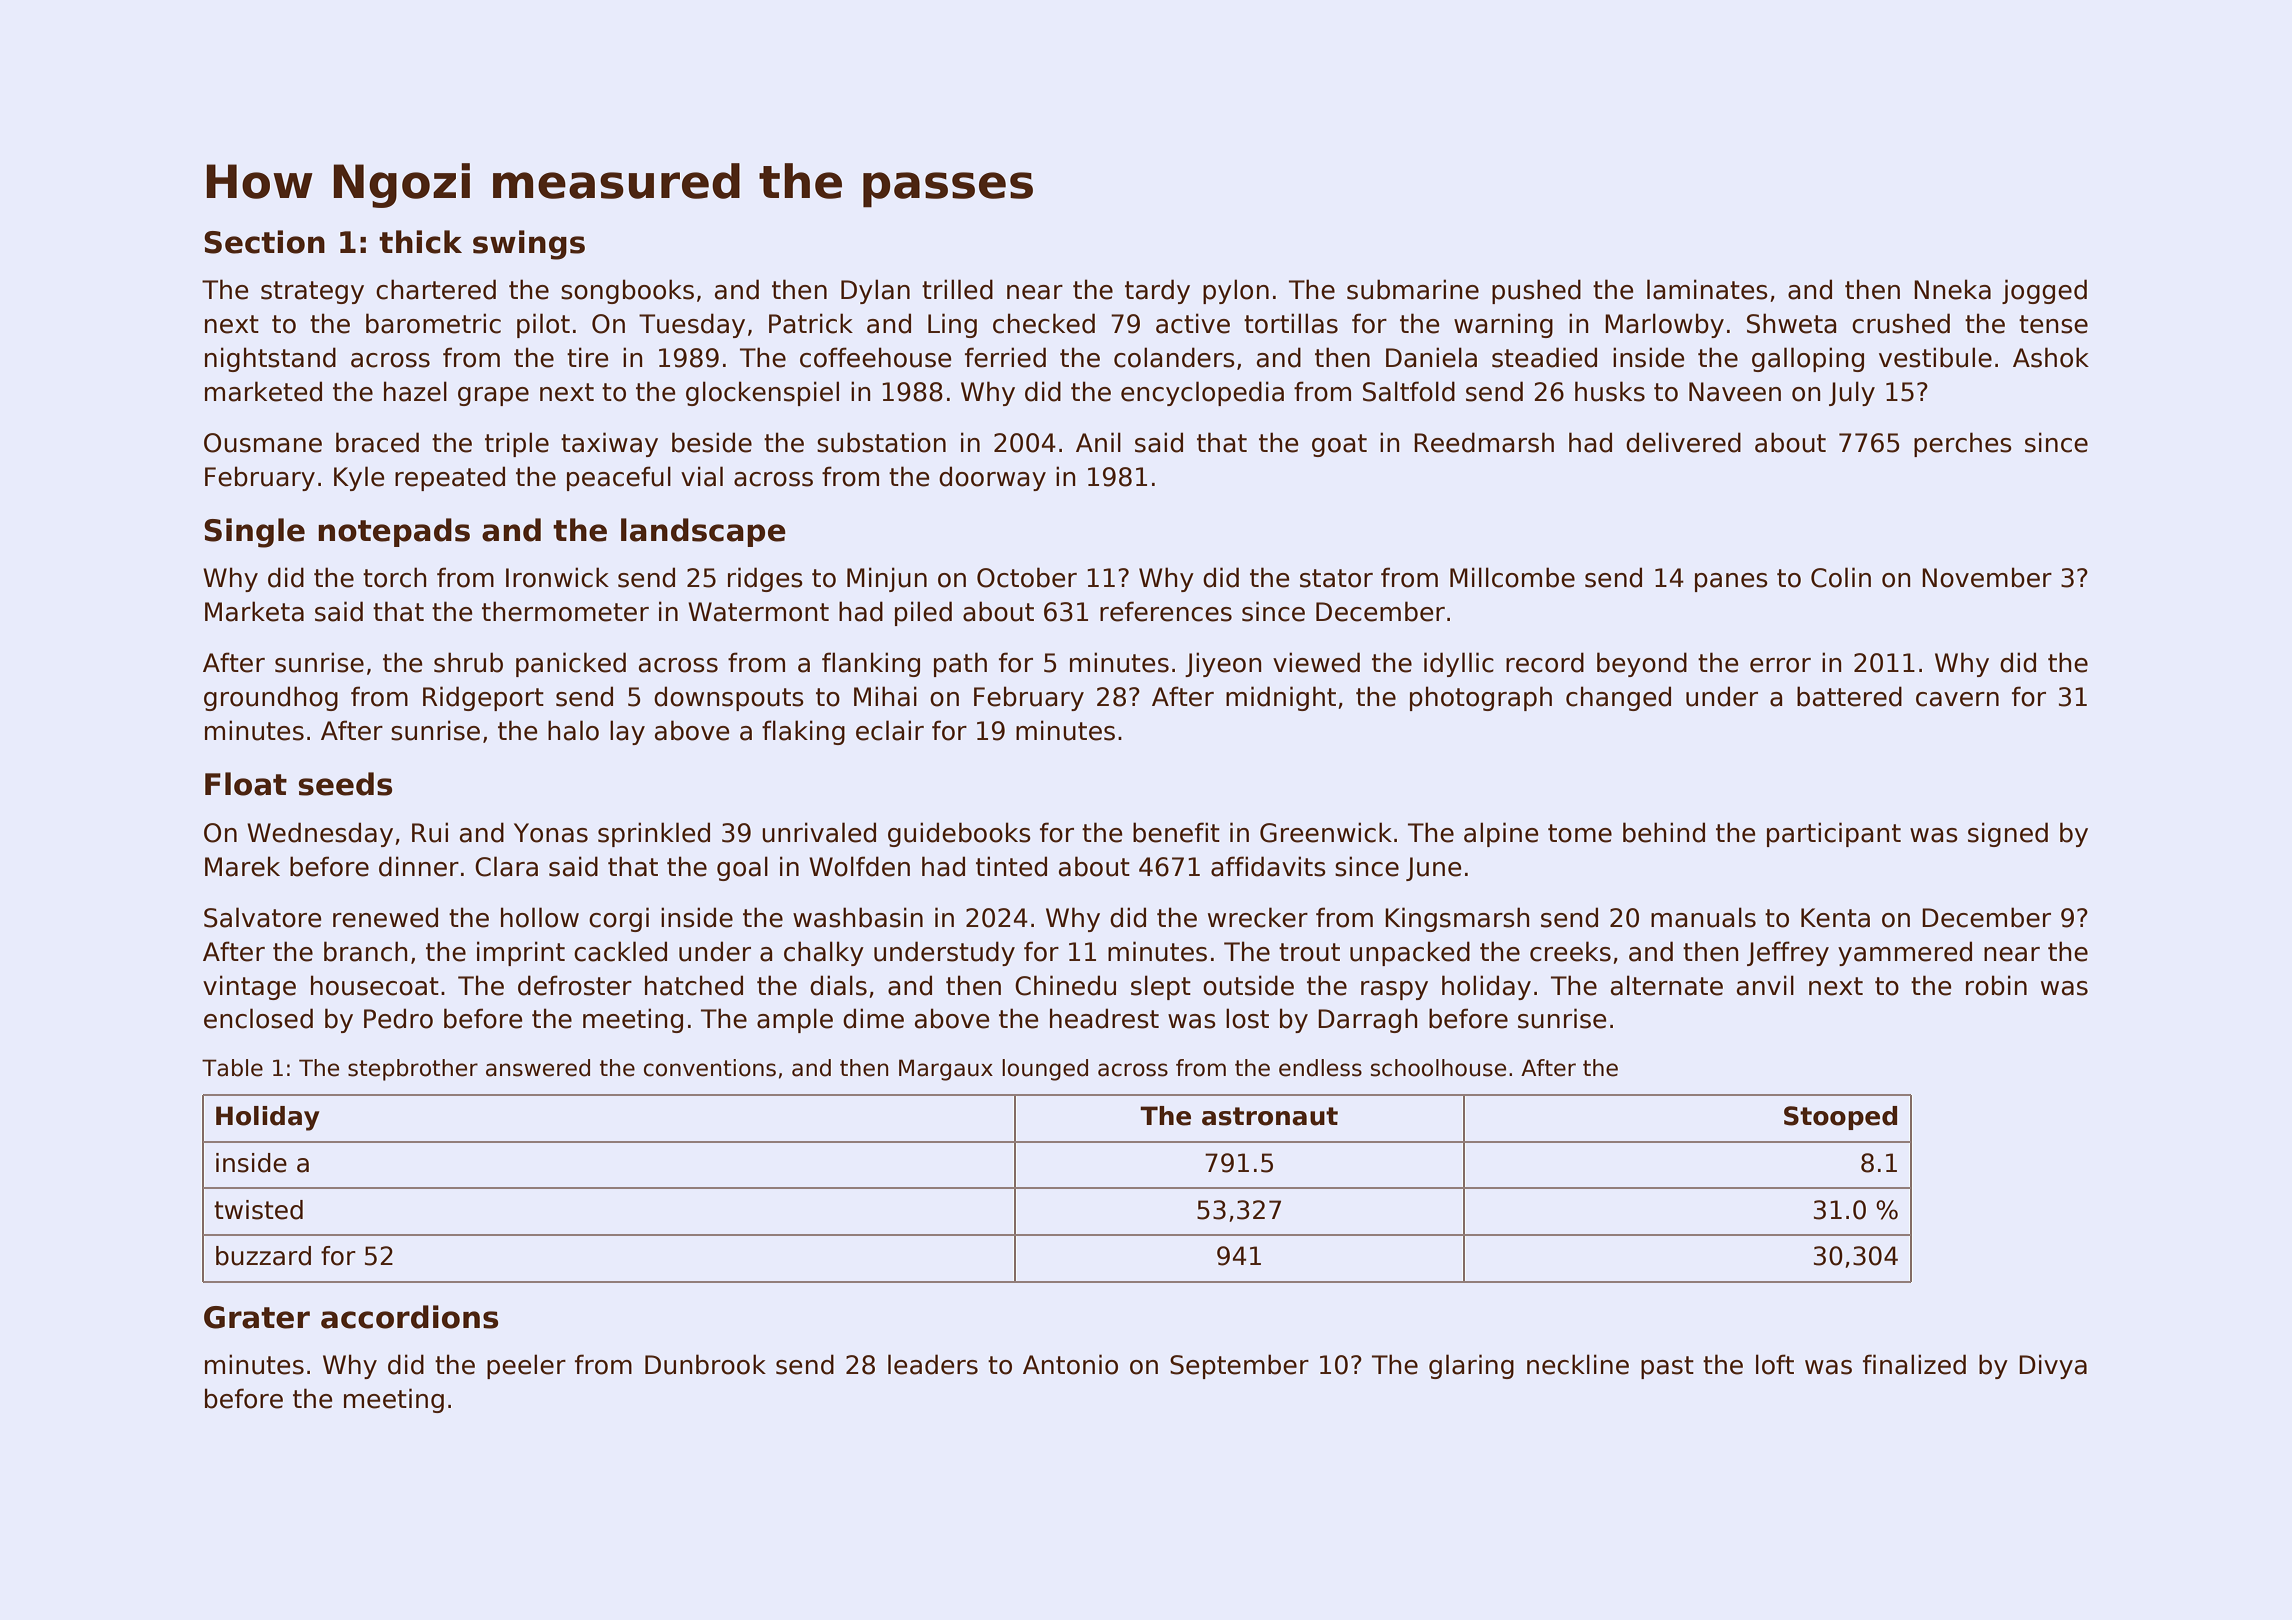  I want to click on swings, so click(529, 245).
